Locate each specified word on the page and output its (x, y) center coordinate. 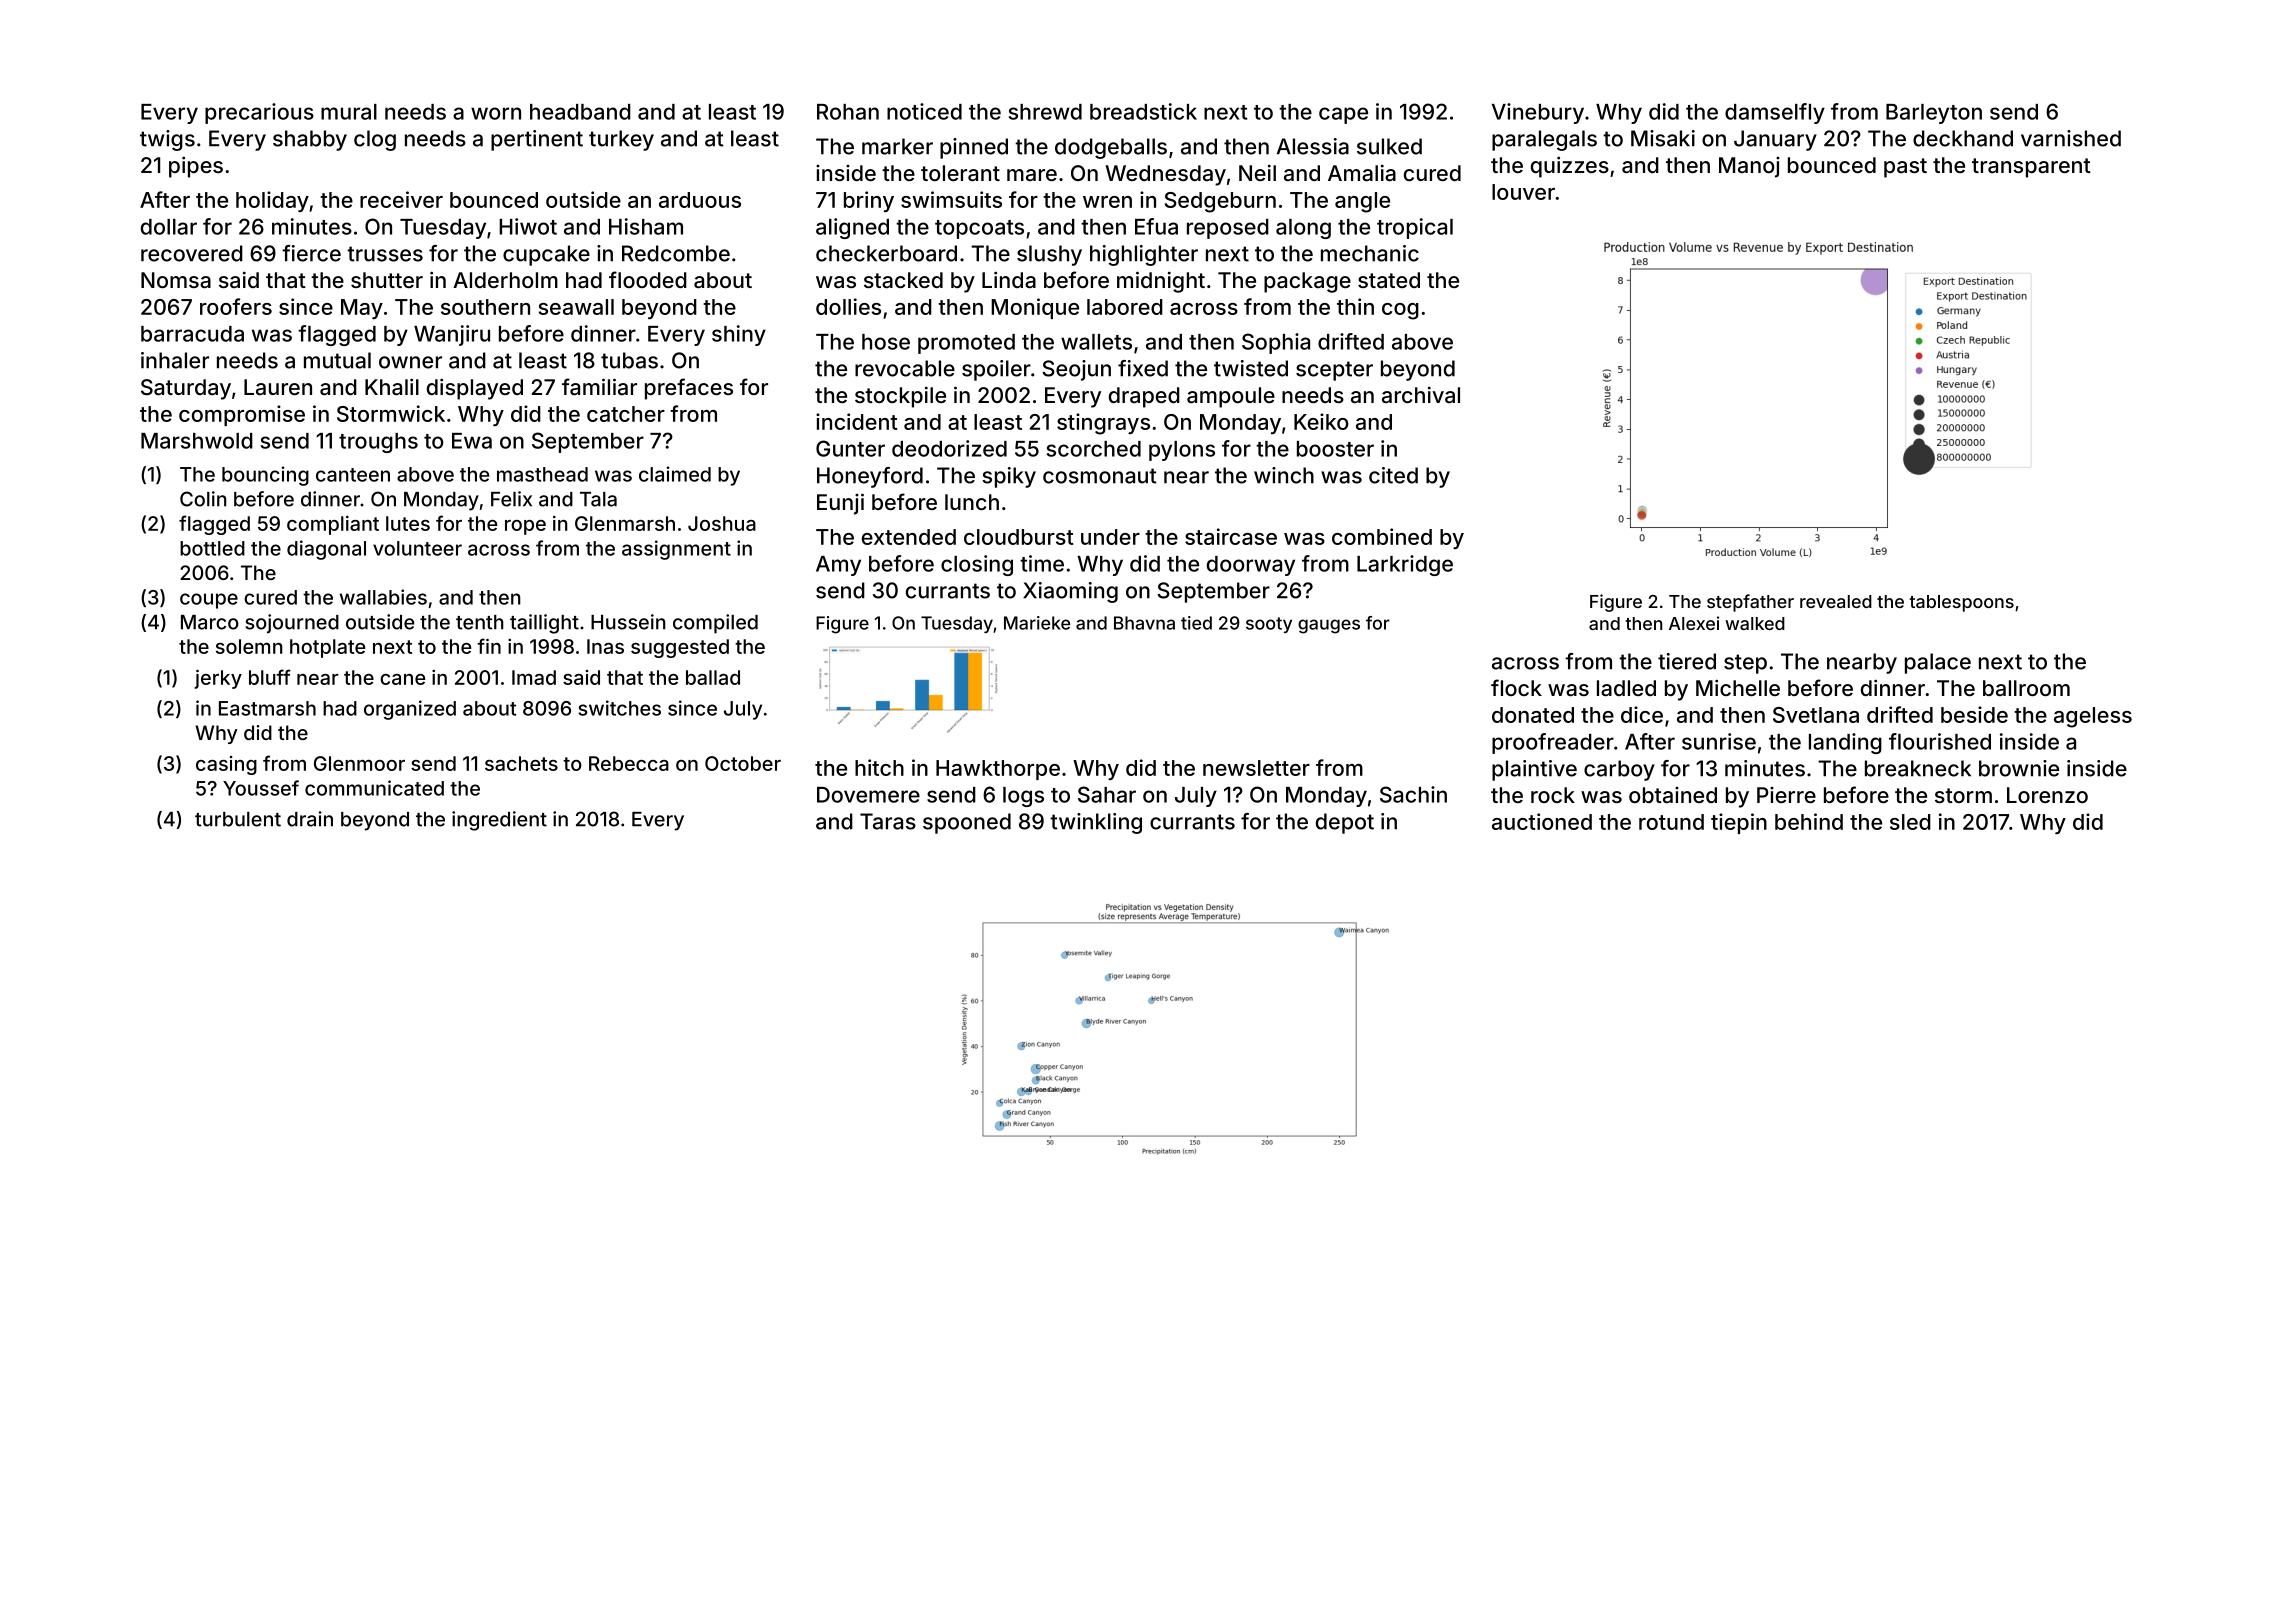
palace (1938, 663)
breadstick (1143, 111)
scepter (1334, 371)
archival (1421, 394)
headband (580, 112)
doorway (1251, 566)
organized (410, 710)
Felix (511, 499)
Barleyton (1934, 114)
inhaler (175, 360)
